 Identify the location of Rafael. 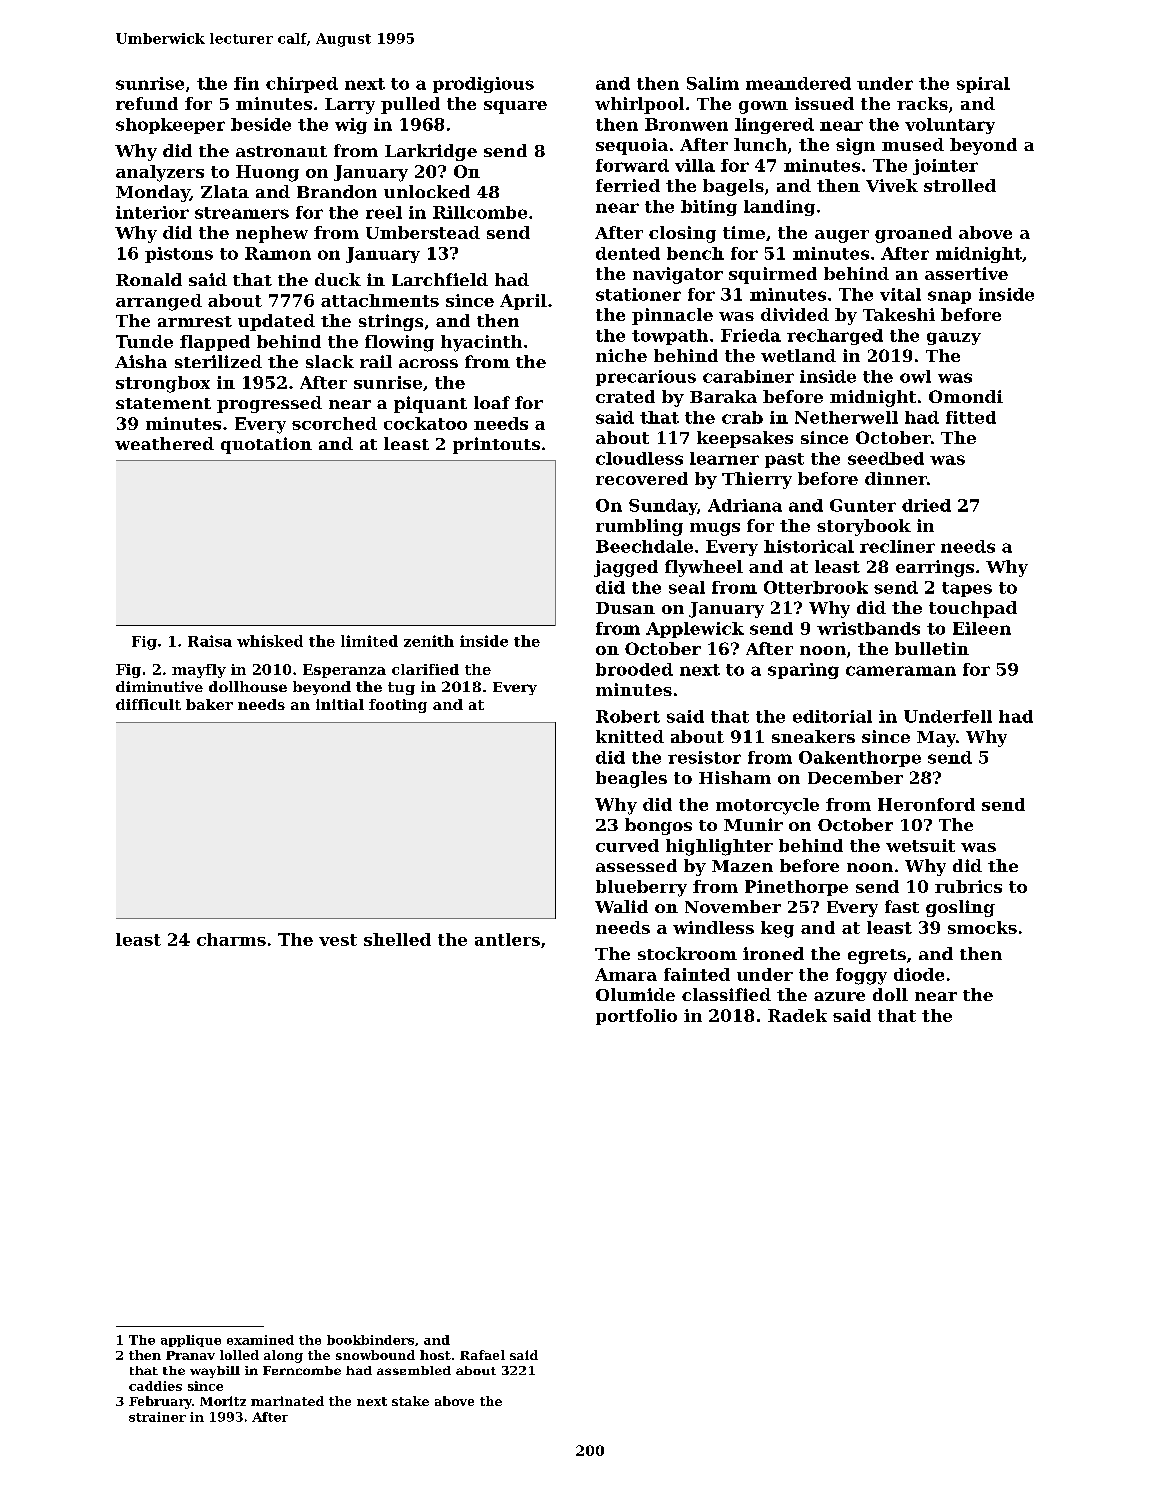
(482, 1355).
